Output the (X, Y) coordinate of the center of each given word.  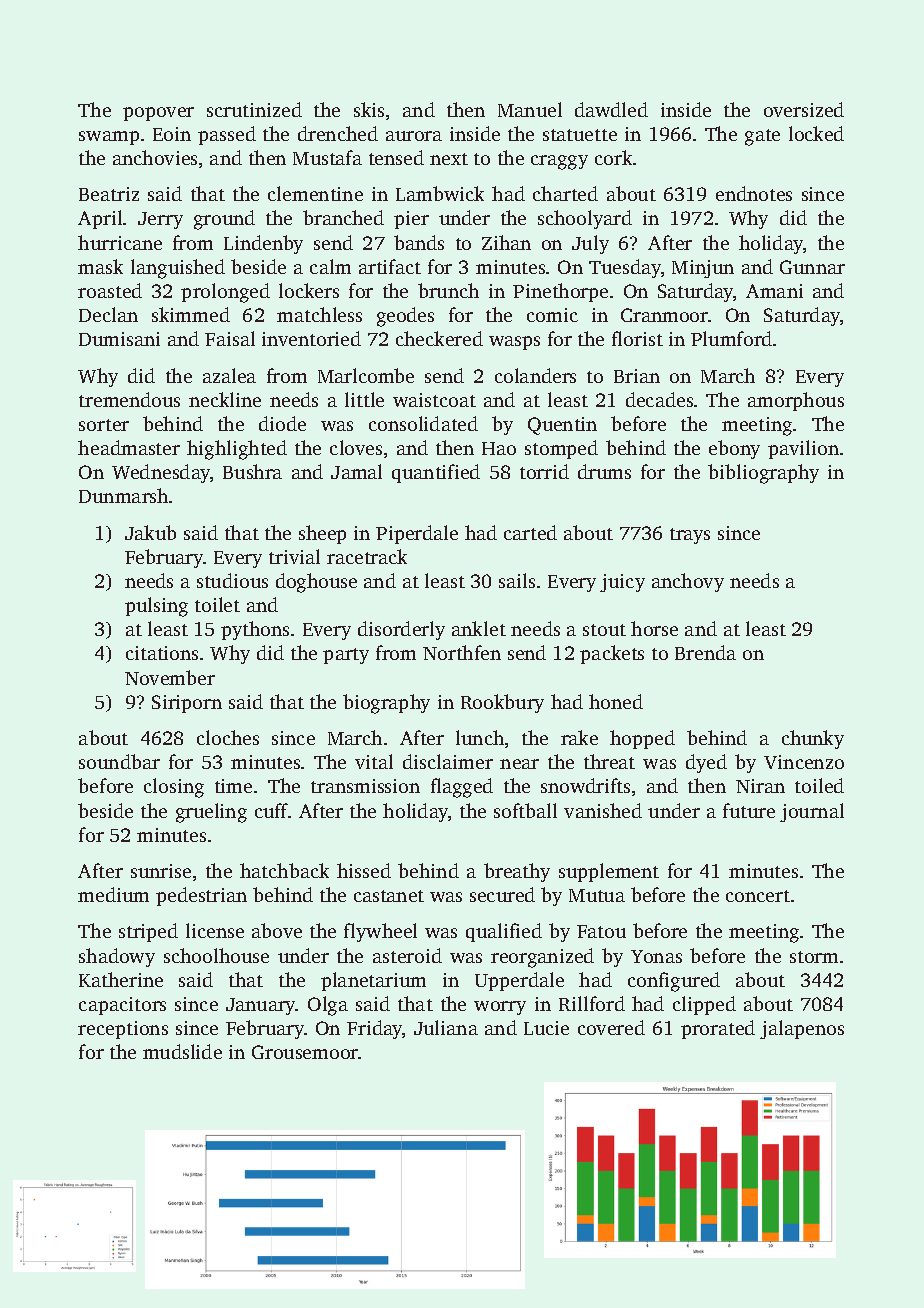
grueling (211, 813)
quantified (436, 473)
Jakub (150, 532)
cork (613, 157)
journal (812, 812)
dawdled (611, 109)
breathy (517, 872)
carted (530, 532)
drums (604, 471)
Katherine (121, 979)
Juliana (446, 1027)
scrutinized (254, 109)
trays (690, 536)
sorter (104, 425)
